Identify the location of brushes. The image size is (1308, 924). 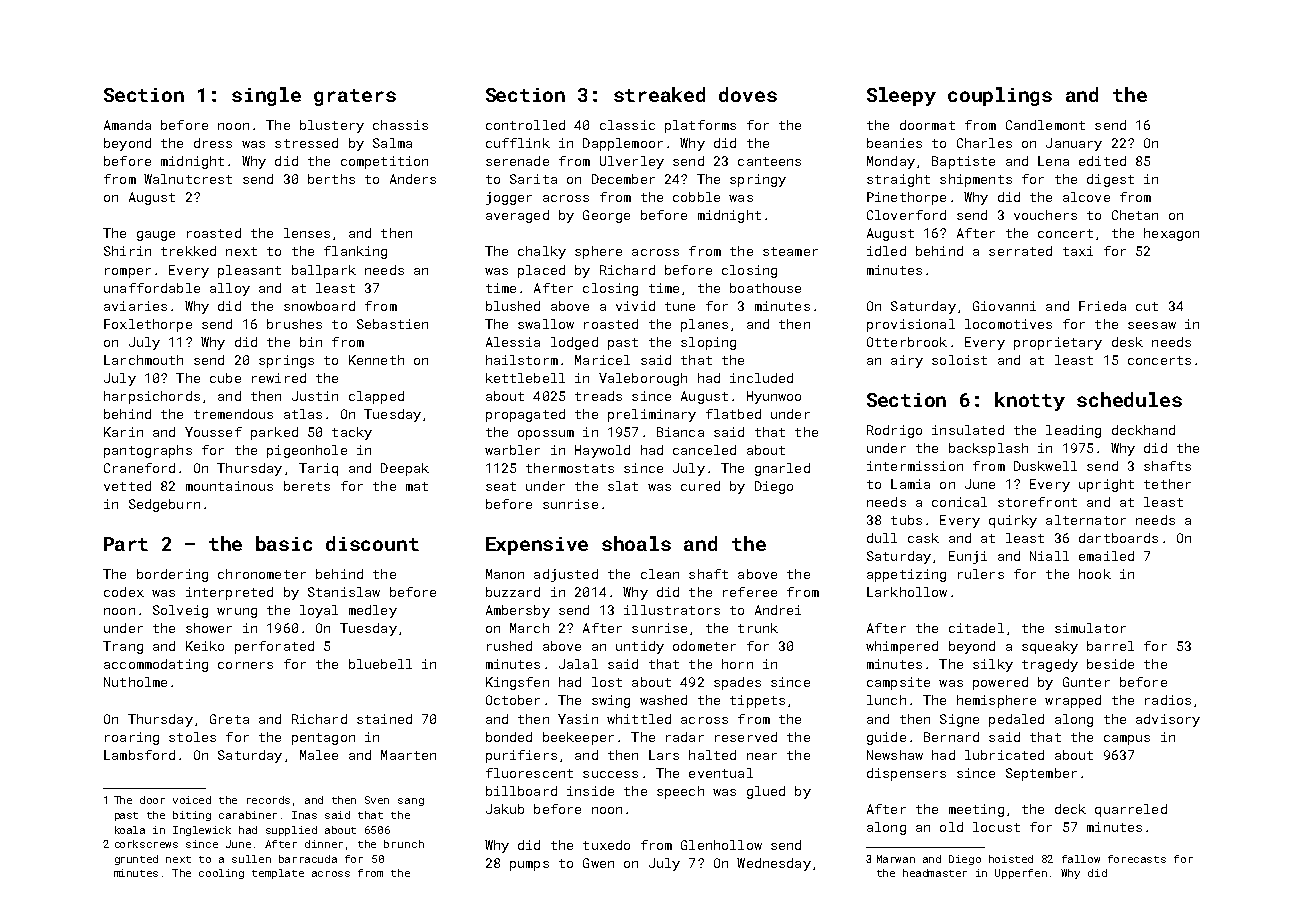
(294, 324).
